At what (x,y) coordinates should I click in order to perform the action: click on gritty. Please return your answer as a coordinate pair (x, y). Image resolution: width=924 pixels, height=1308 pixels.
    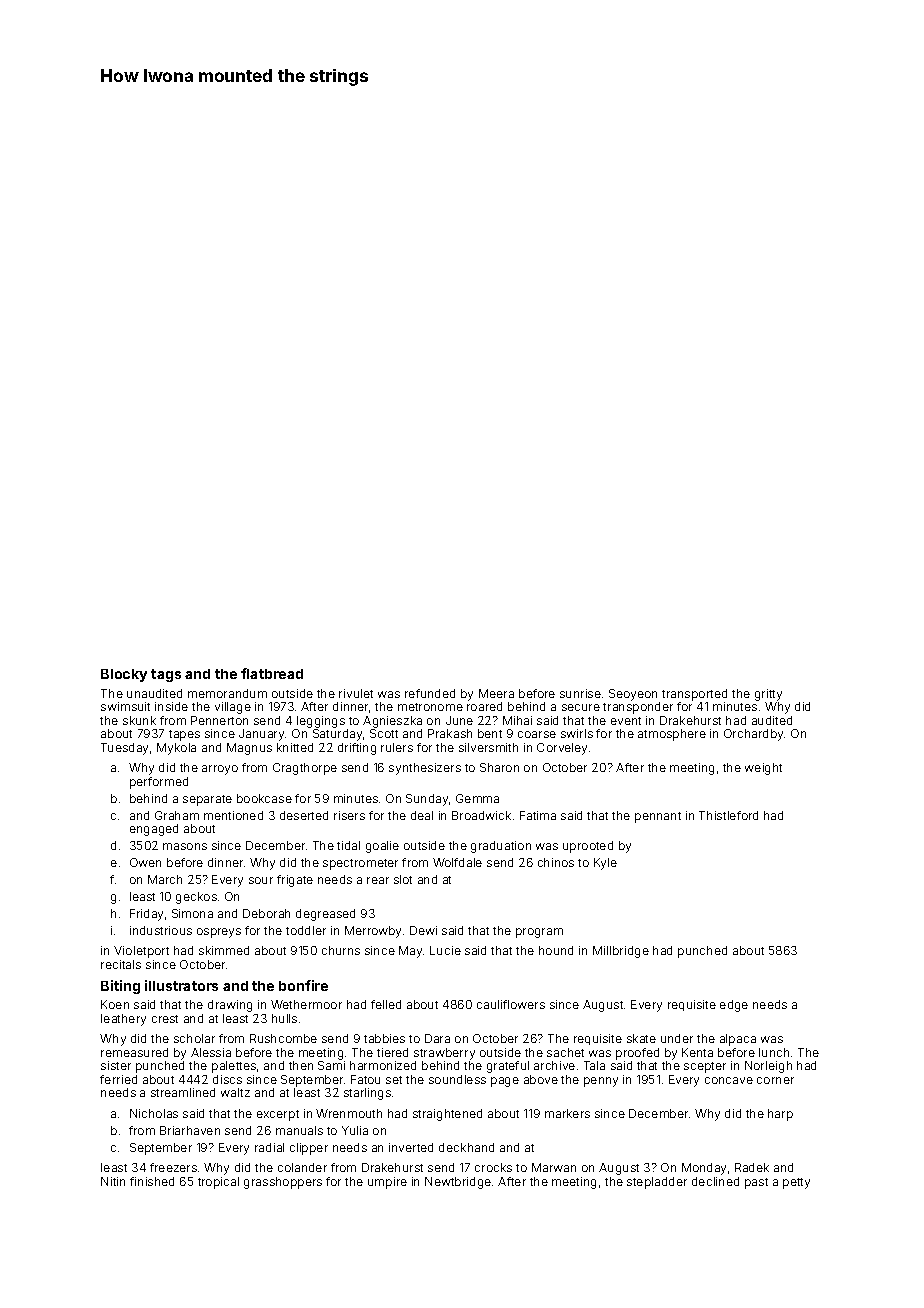
    Looking at the image, I should click on (768, 695).
